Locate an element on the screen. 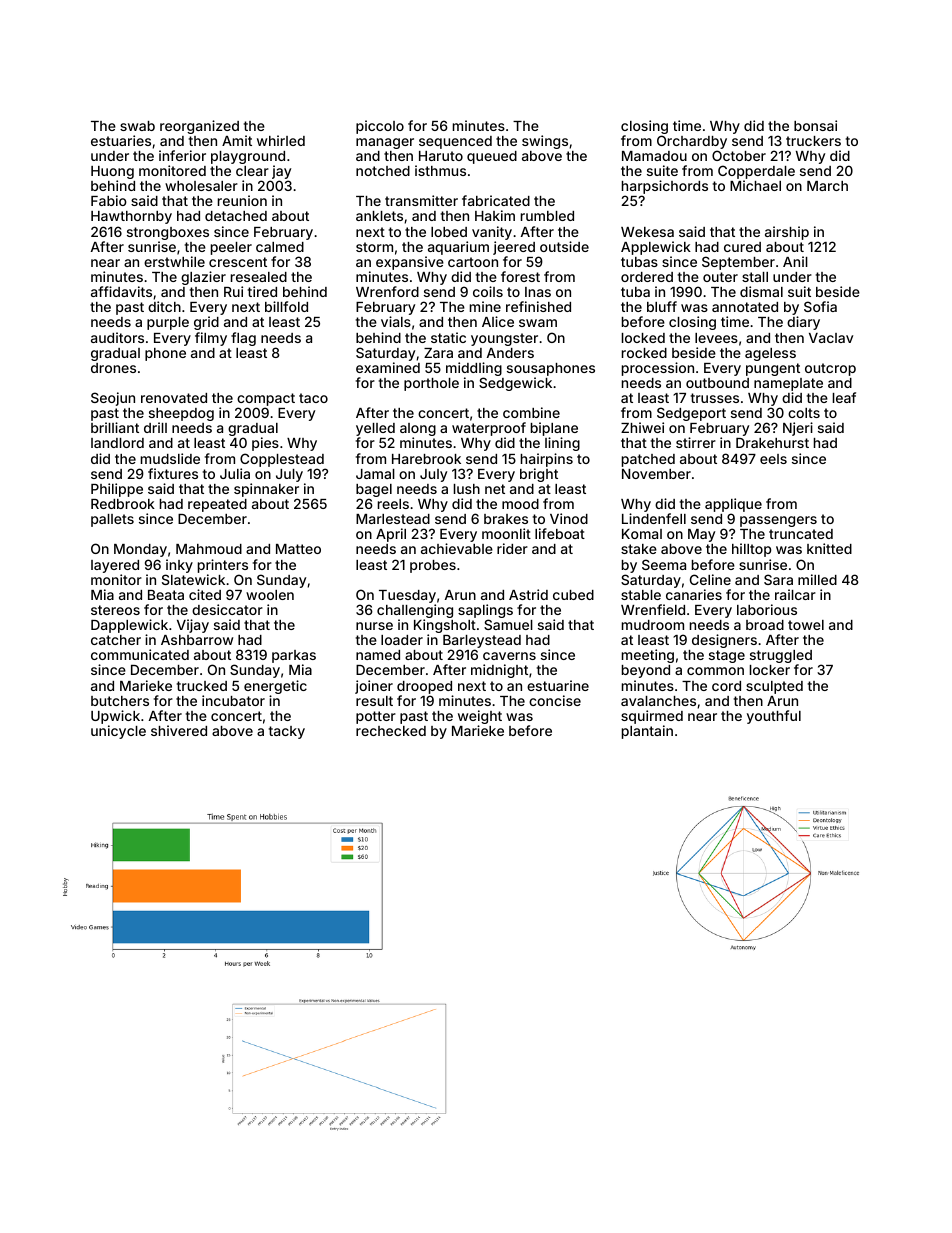  Samuel is located at coordinates (508, 624).
